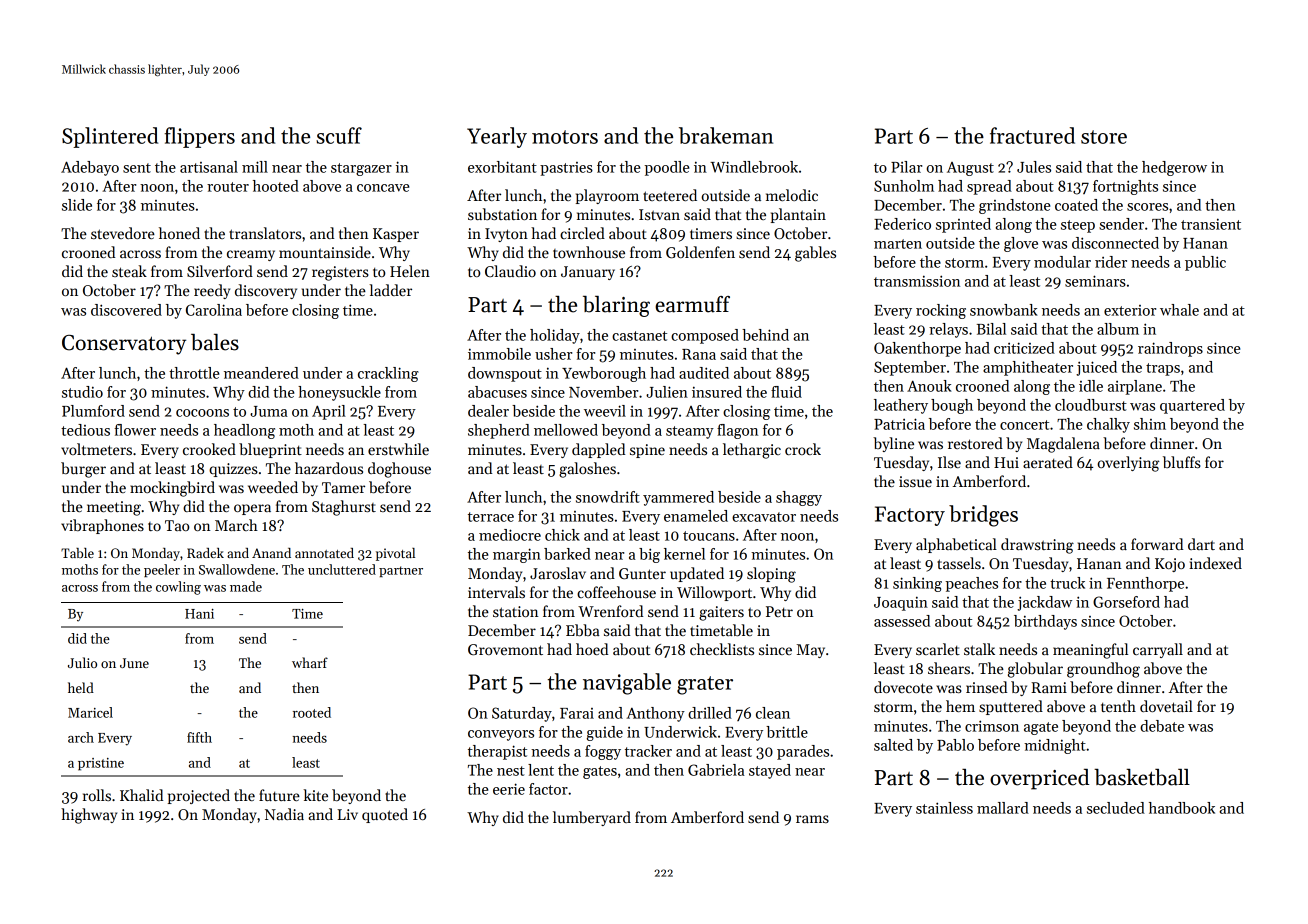  I want to click on album, so click(1118, 329).
